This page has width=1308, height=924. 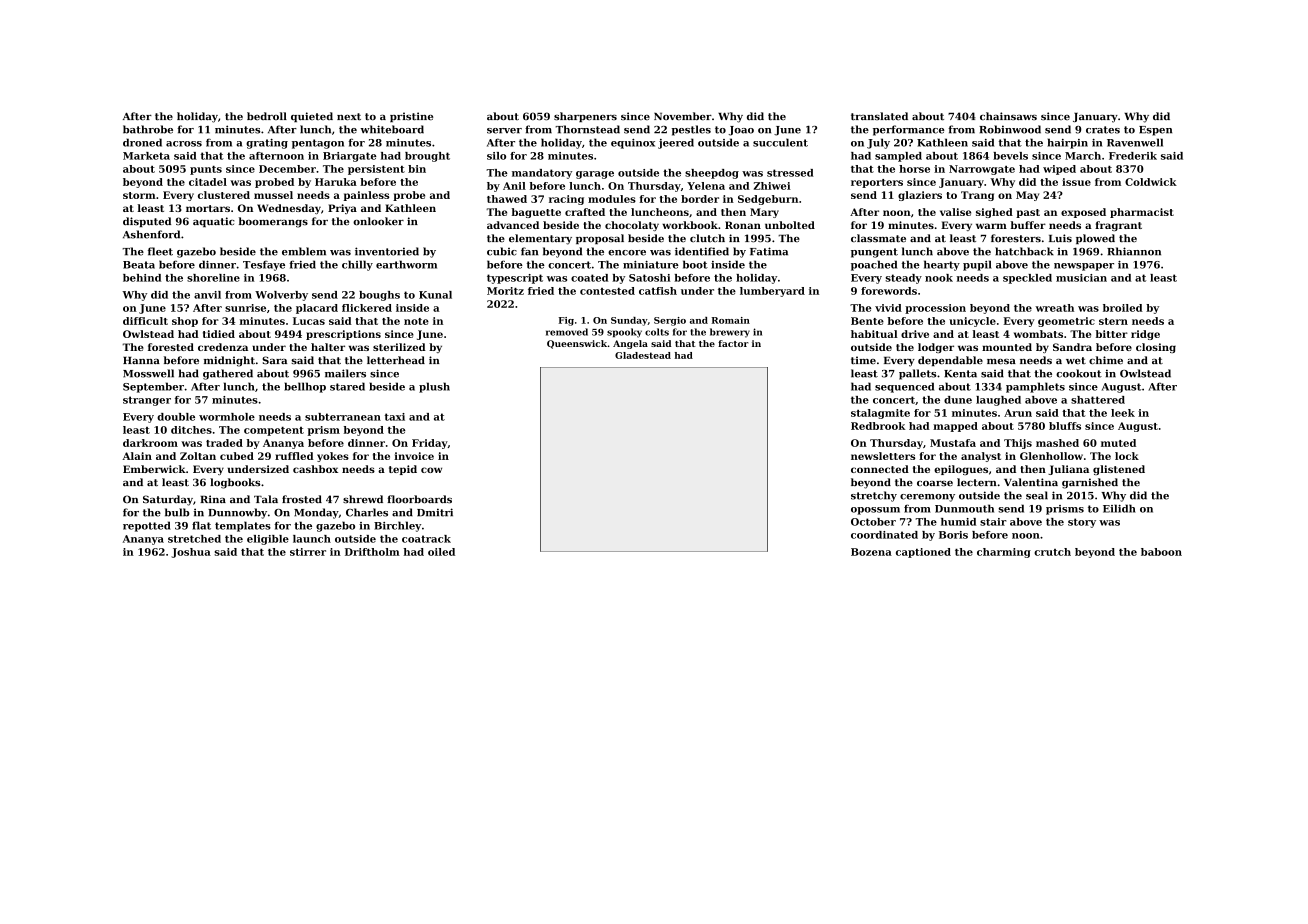 What do you see at coordinates (1008, 116) in the page?
I see `chainsaws` at bounding box center [1008, 116].
